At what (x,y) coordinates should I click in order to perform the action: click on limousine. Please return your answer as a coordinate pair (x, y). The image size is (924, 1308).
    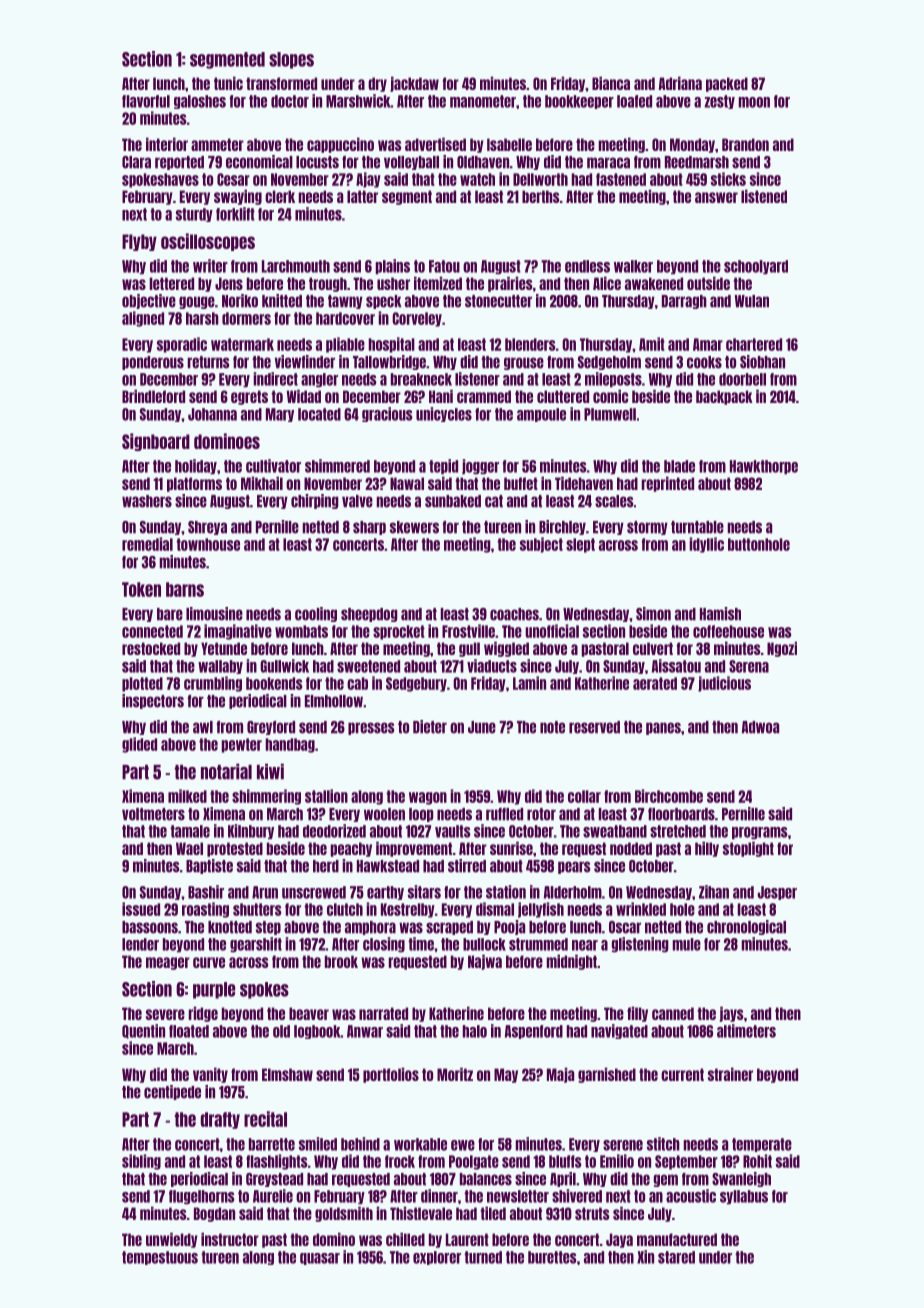
    Looking at the image, I should click on (214, 614).
